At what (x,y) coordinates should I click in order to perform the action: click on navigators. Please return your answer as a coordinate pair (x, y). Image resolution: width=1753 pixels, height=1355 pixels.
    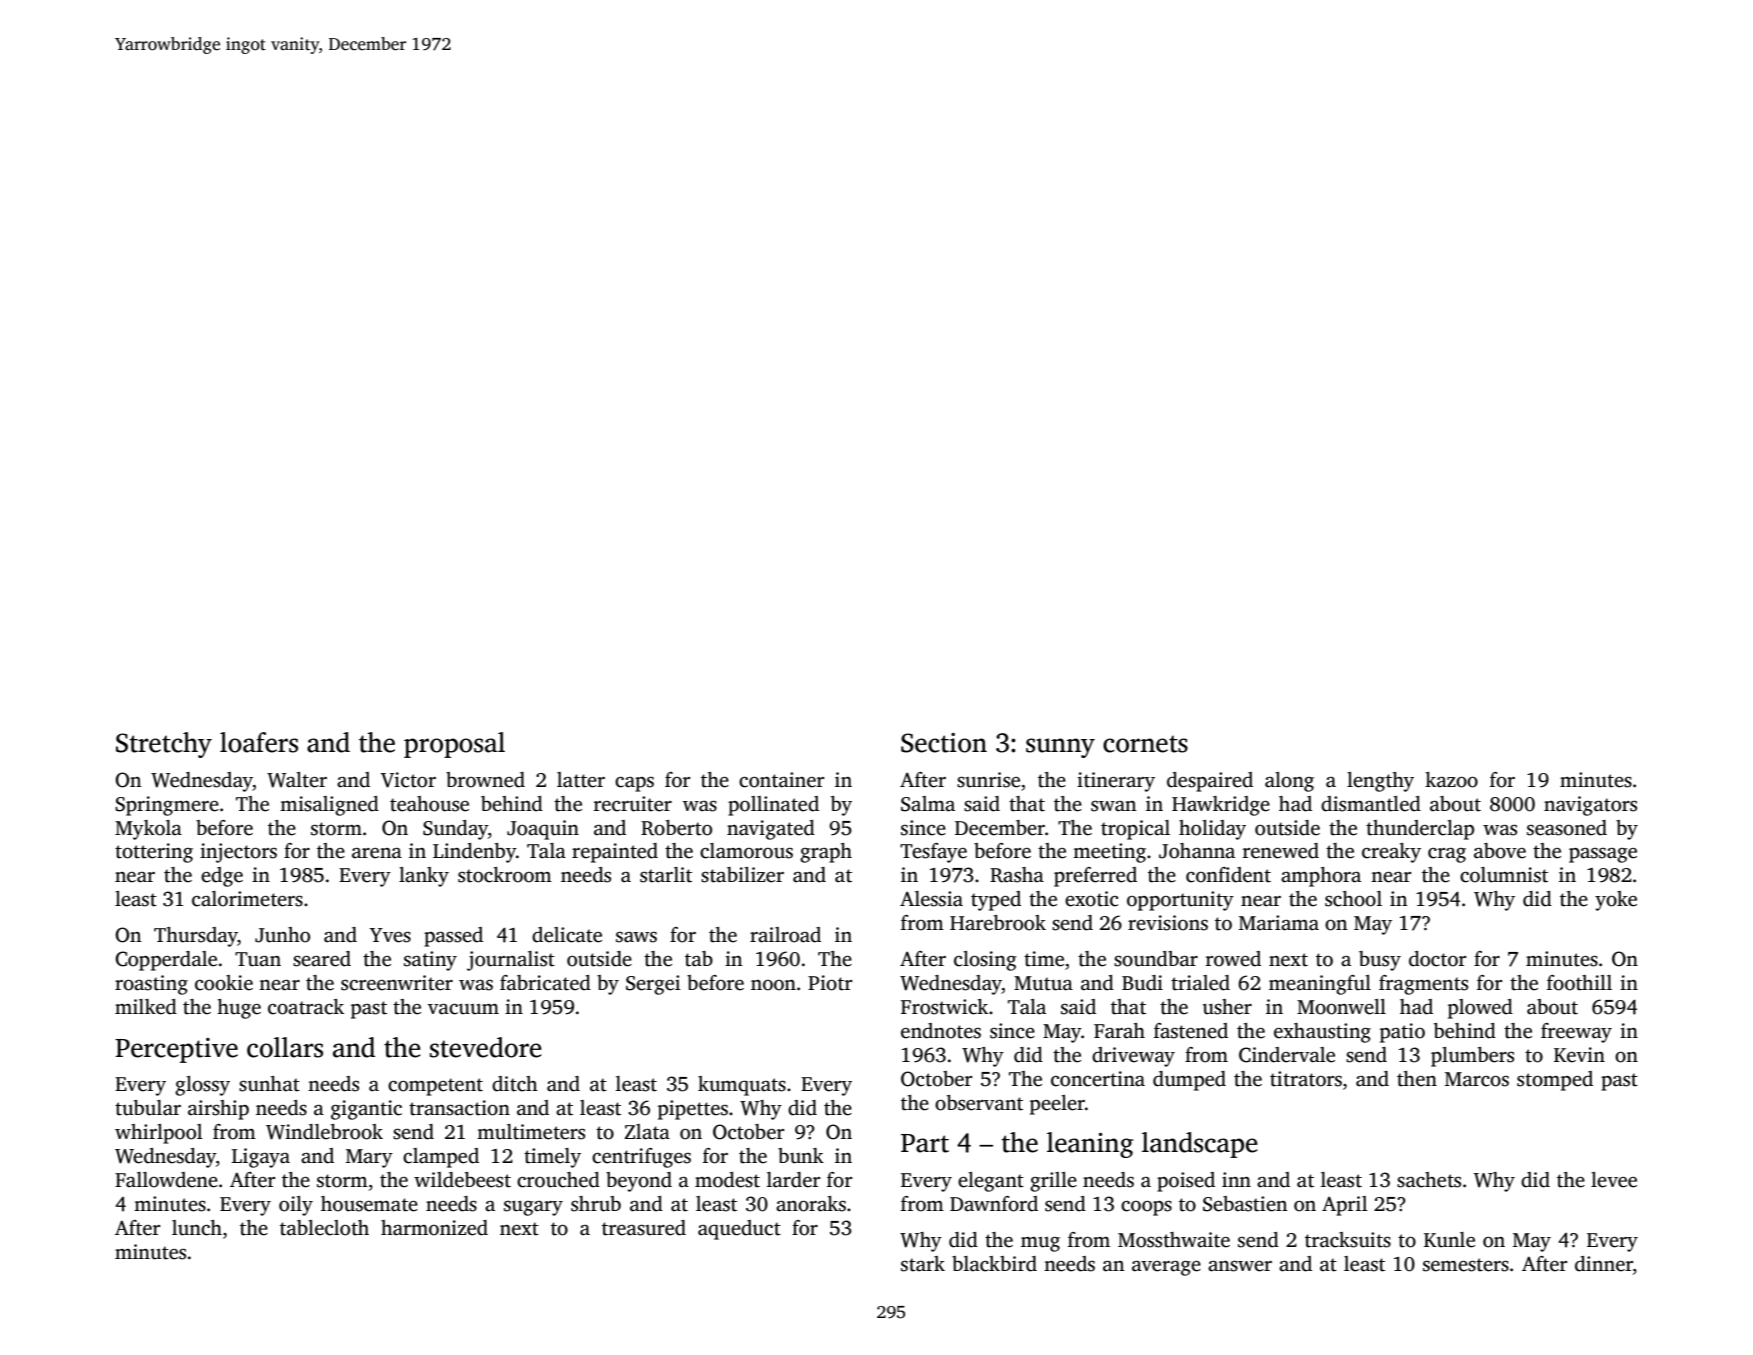
    Looking at the image, I should click on (1590, 806).
